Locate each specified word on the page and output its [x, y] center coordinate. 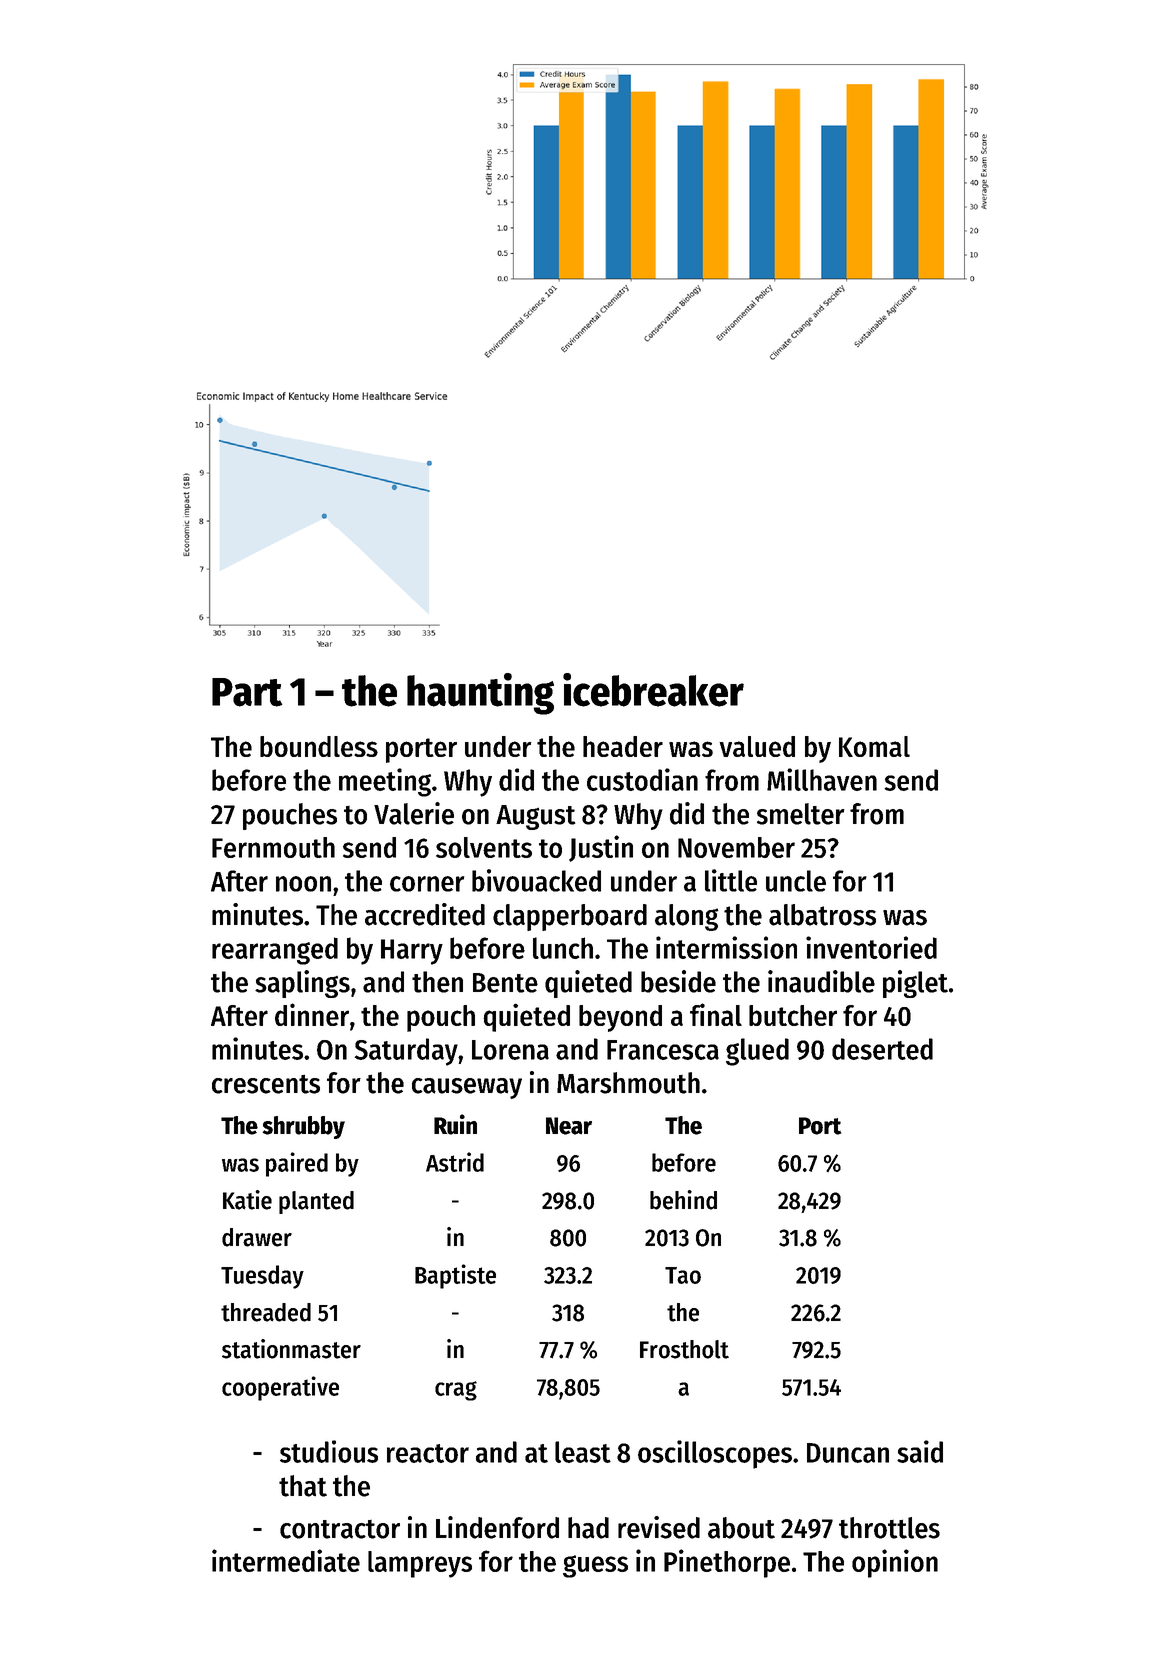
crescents [266, 1084]
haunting [480, 694]
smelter [801, 814]
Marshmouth [628, 1083]
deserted [882, 1049]
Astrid [455, 1162]
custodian [642, 779]
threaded [266, 1312]
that [303, 1486]
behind [683, 1200]
